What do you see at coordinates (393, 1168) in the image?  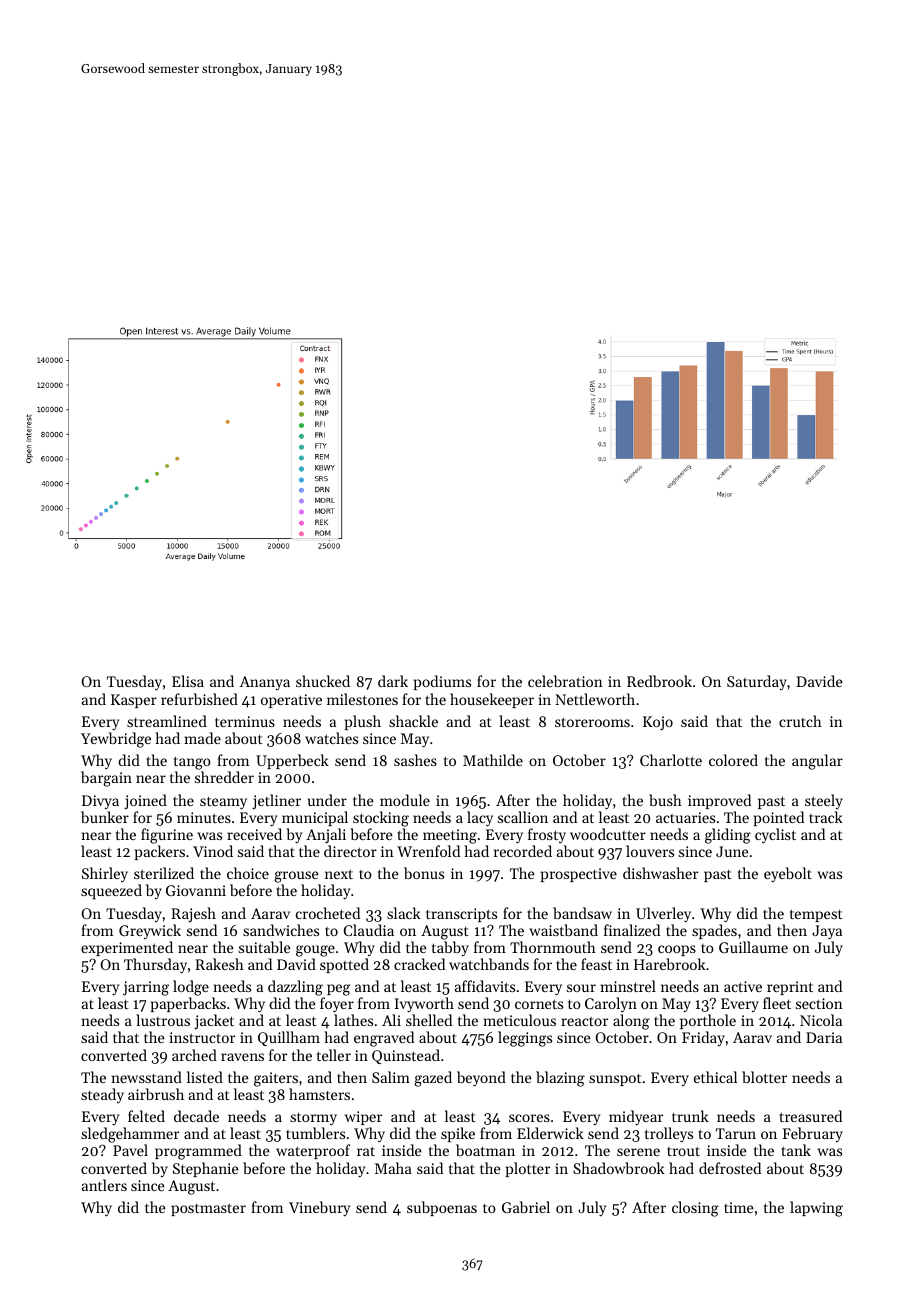 I see `Maha` at bounding box center [393, 1168].
